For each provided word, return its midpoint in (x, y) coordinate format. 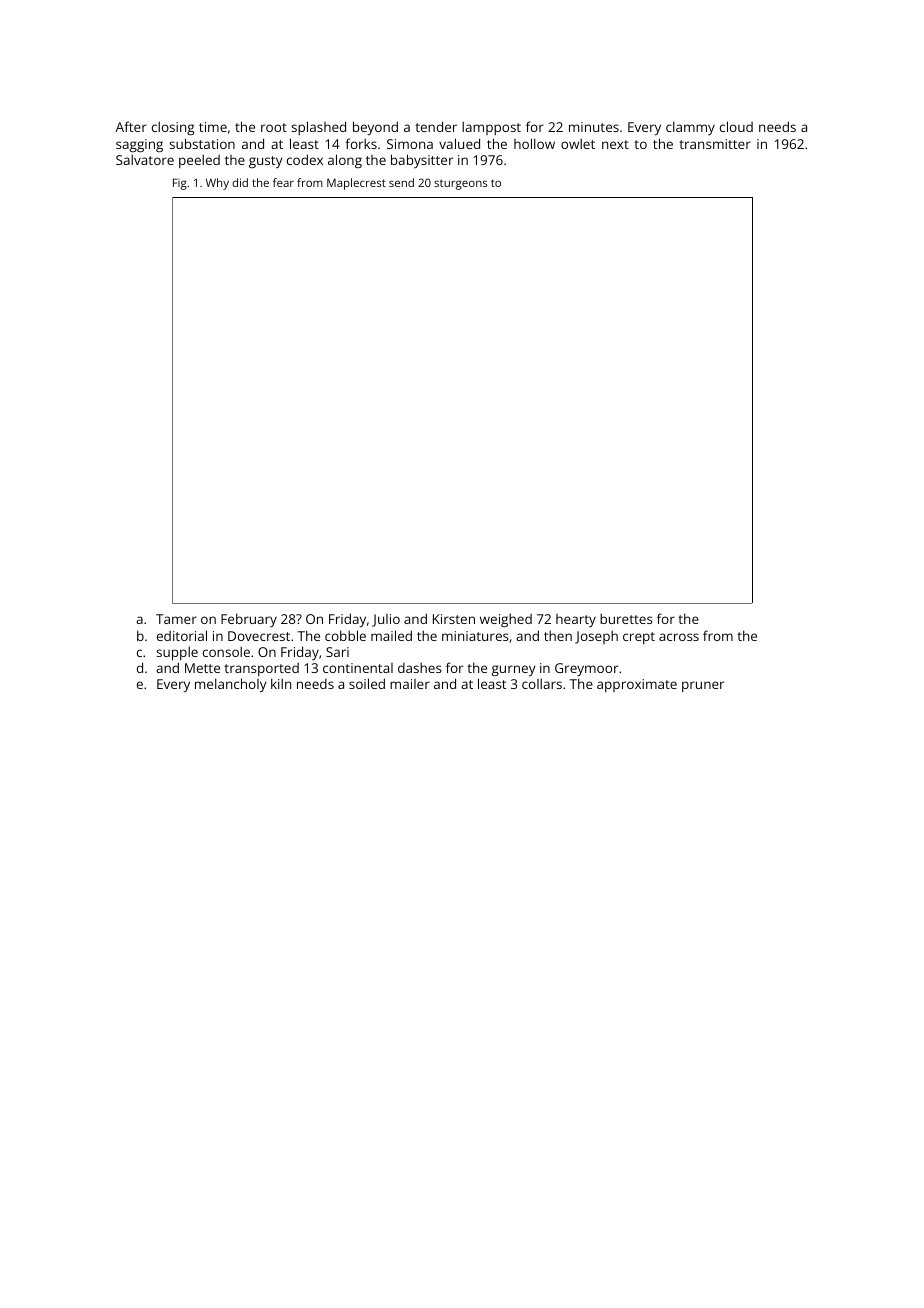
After (131, 126)
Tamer (176, 619)
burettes (626, 618)
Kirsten (454, 619)
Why (217, 184)
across (679, 637)
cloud (736, 126)
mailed (391, 635)
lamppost (491, 128)
